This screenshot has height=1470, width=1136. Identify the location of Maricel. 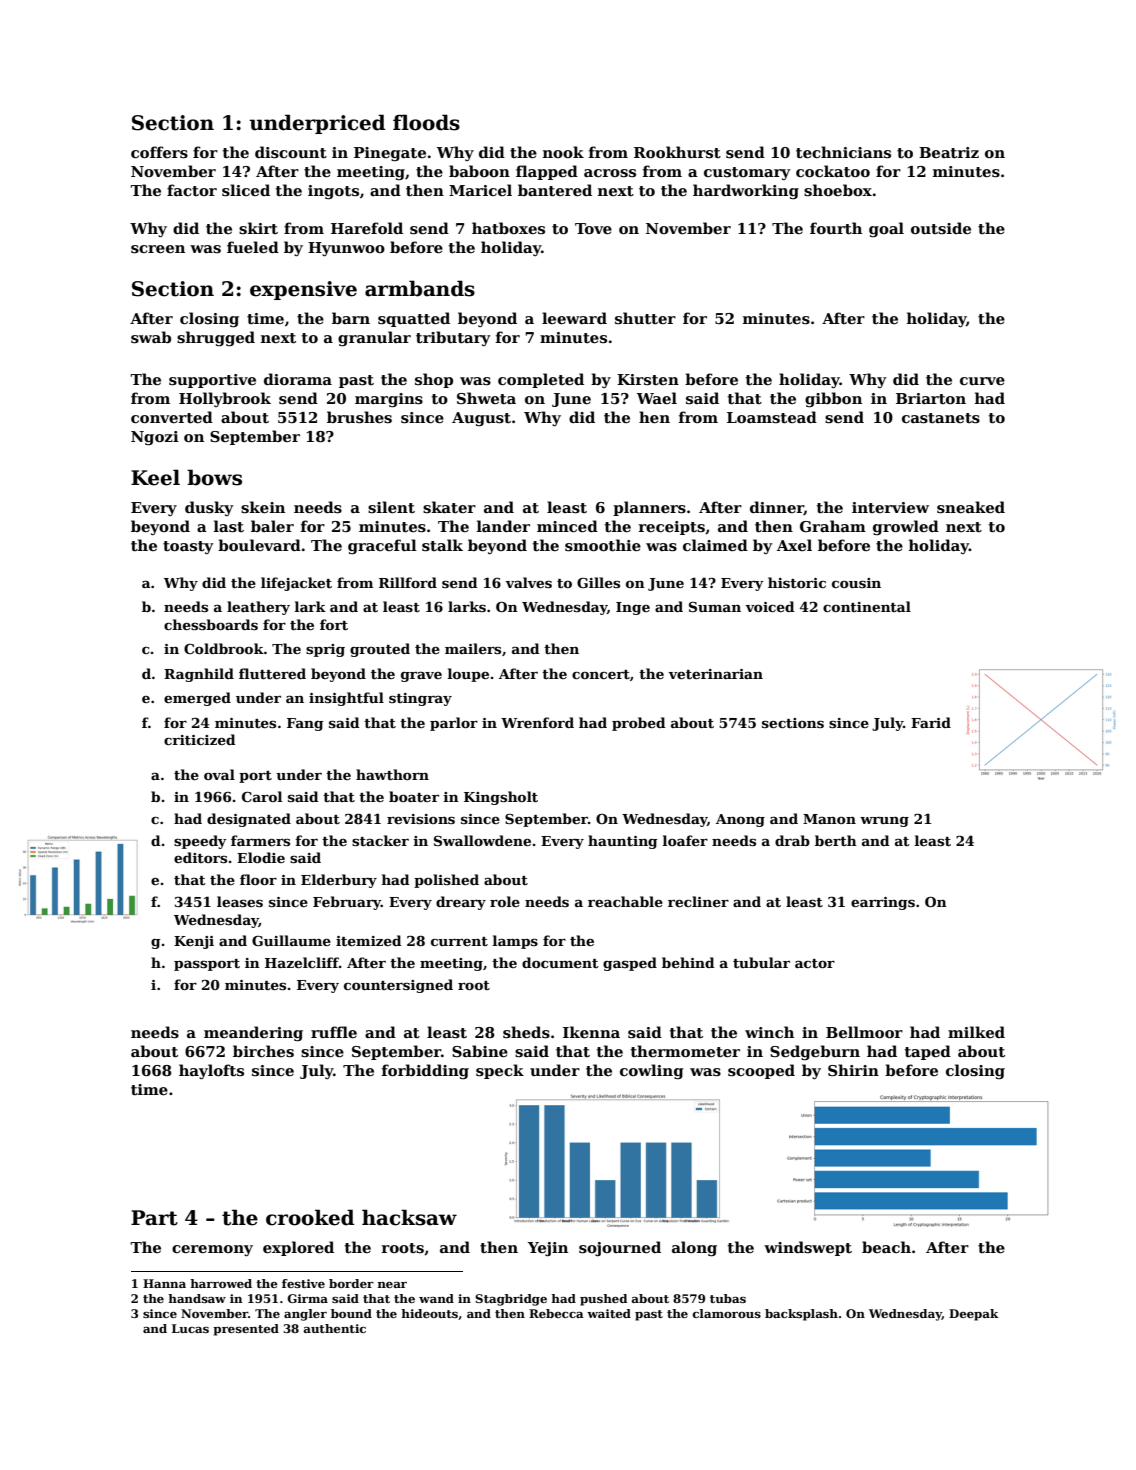
(480, 190).
